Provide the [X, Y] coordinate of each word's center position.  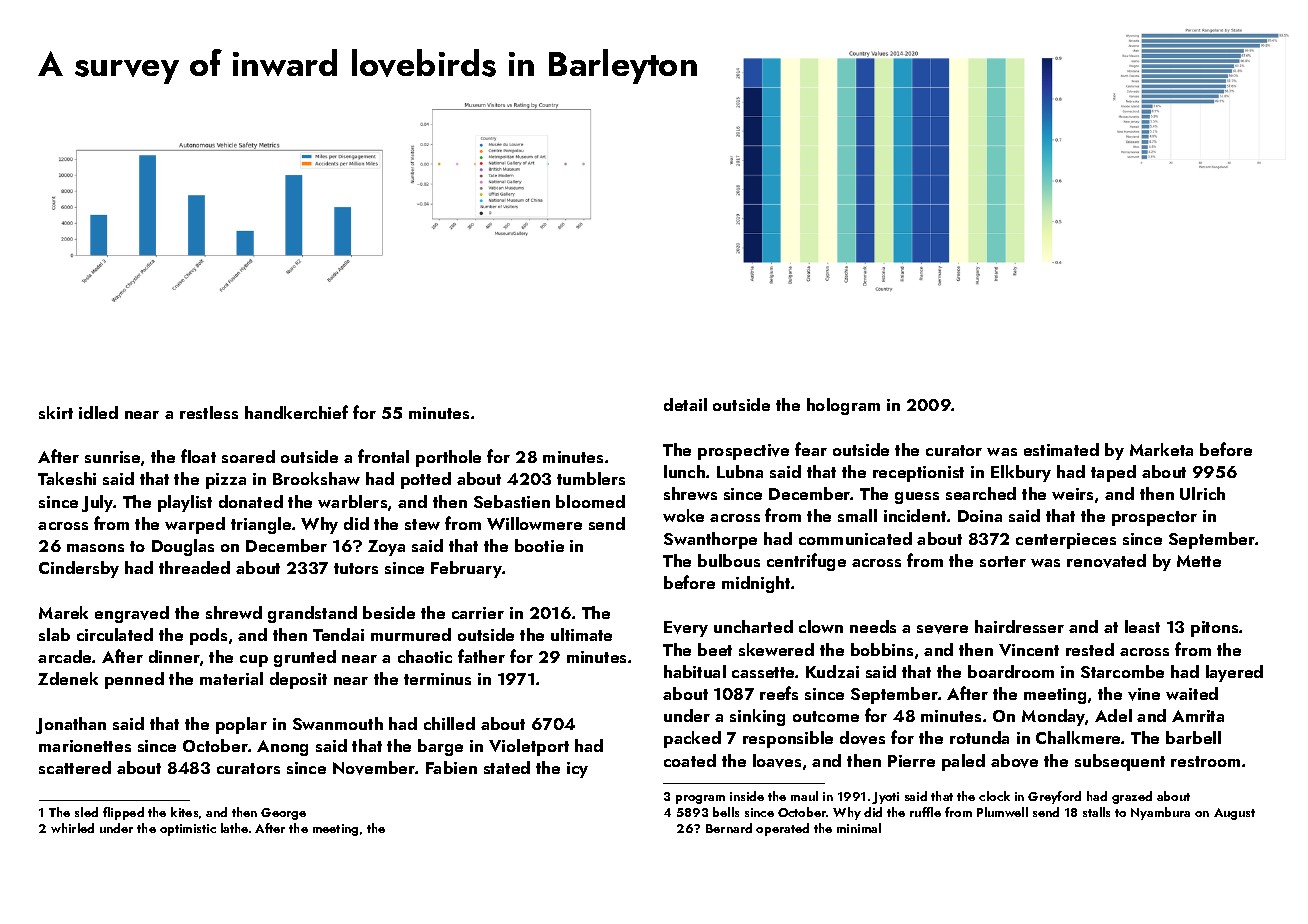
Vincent [1029, 650]
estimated [1061, 449]
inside [747, 796]
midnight [756, 584]
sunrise [112, 457]
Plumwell [1002, 812]
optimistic [188, 830]
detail [685, 404]
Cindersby [79, 569]
